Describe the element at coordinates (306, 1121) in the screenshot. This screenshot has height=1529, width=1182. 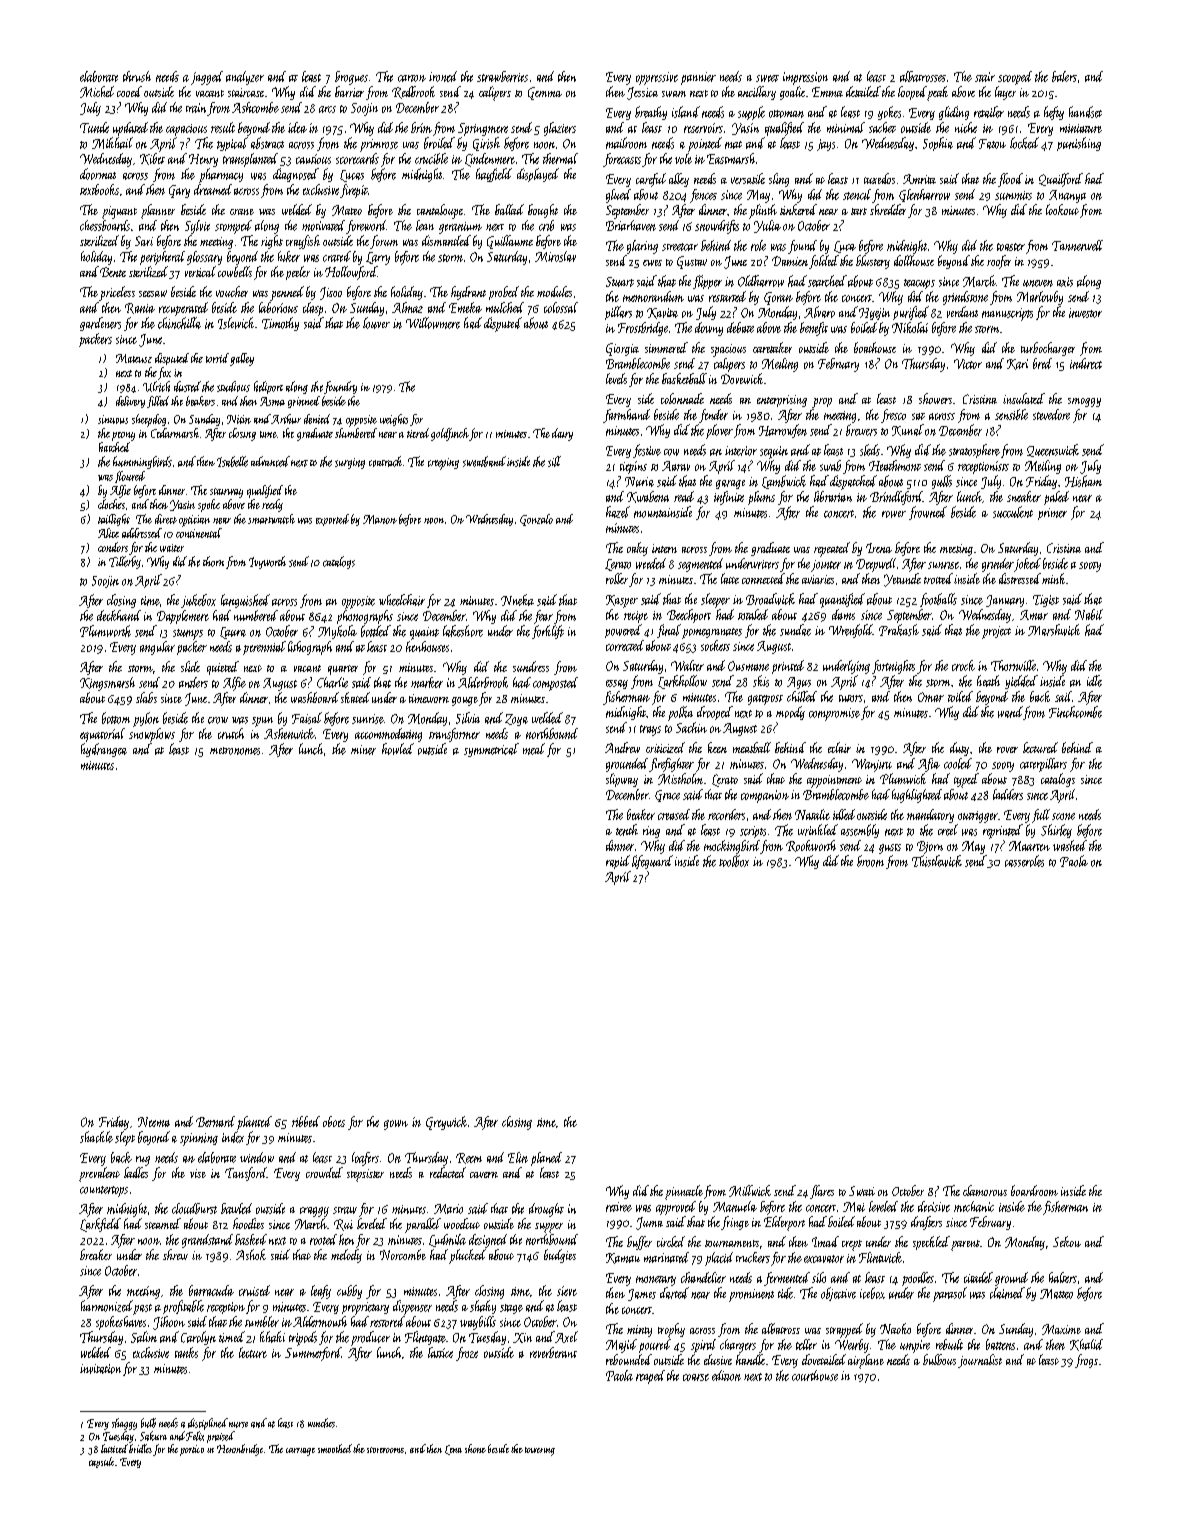
I see `ribbed` at that location.
